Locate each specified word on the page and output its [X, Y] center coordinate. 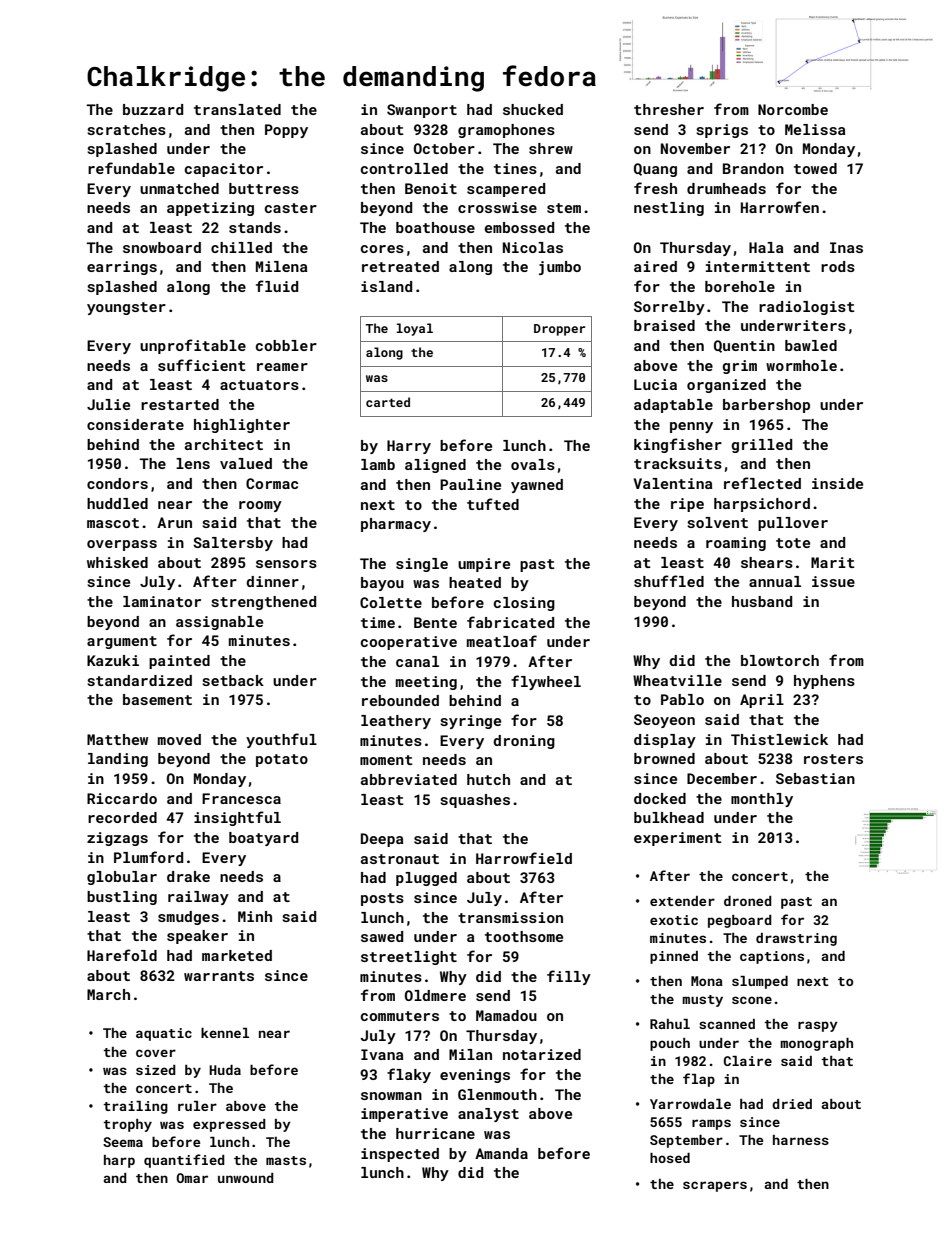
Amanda [501, 1153]
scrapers [715, 1186]
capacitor [224, 170]
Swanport [422, 111]
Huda [225, 1070]
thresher [669, 109]
